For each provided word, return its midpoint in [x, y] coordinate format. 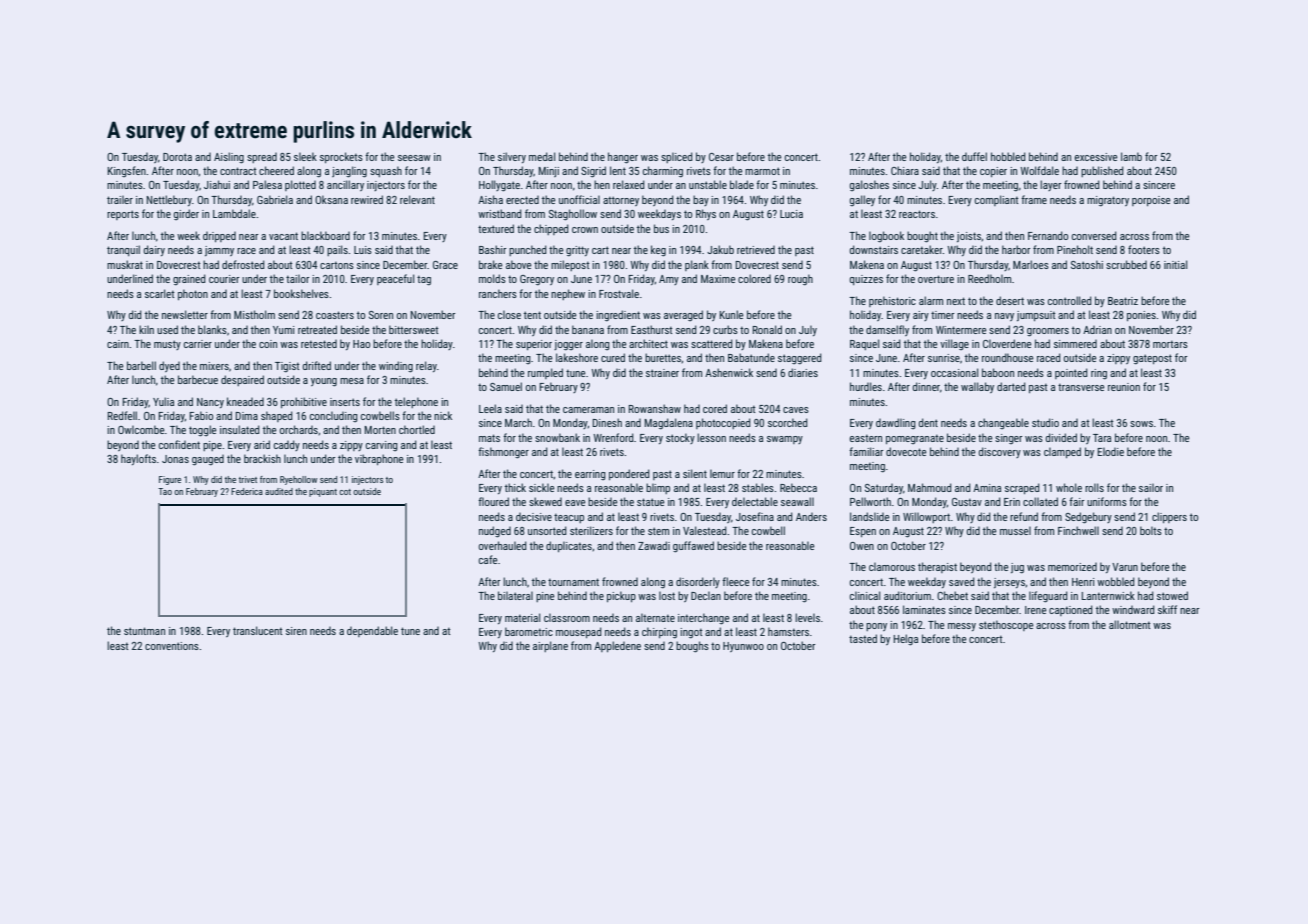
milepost [570, 265]
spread [262, 158]
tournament [573, 582]
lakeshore [577, 357]
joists [969, 237]
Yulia [163, 401]
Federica [247, 491]
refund [1024, 516]
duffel [974, 156]
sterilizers [591, 530]
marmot [762, 171]
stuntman [144, 631]
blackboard [325, 235]
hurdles [866, 386]
